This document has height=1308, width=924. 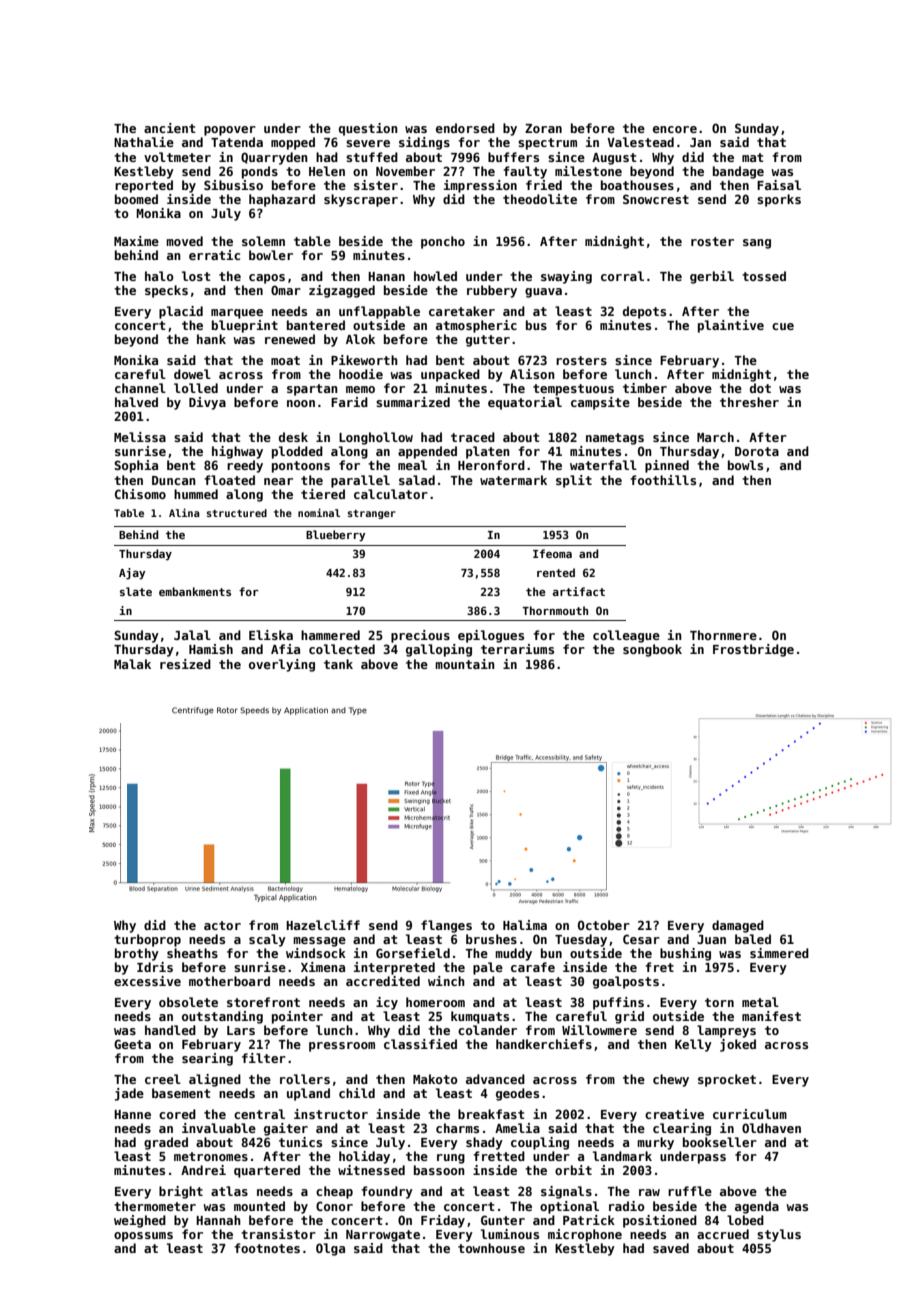 What do you see at coordinates (656, 199) in the document?
I see `Snowcrest` at bounding box center [656, 199].
